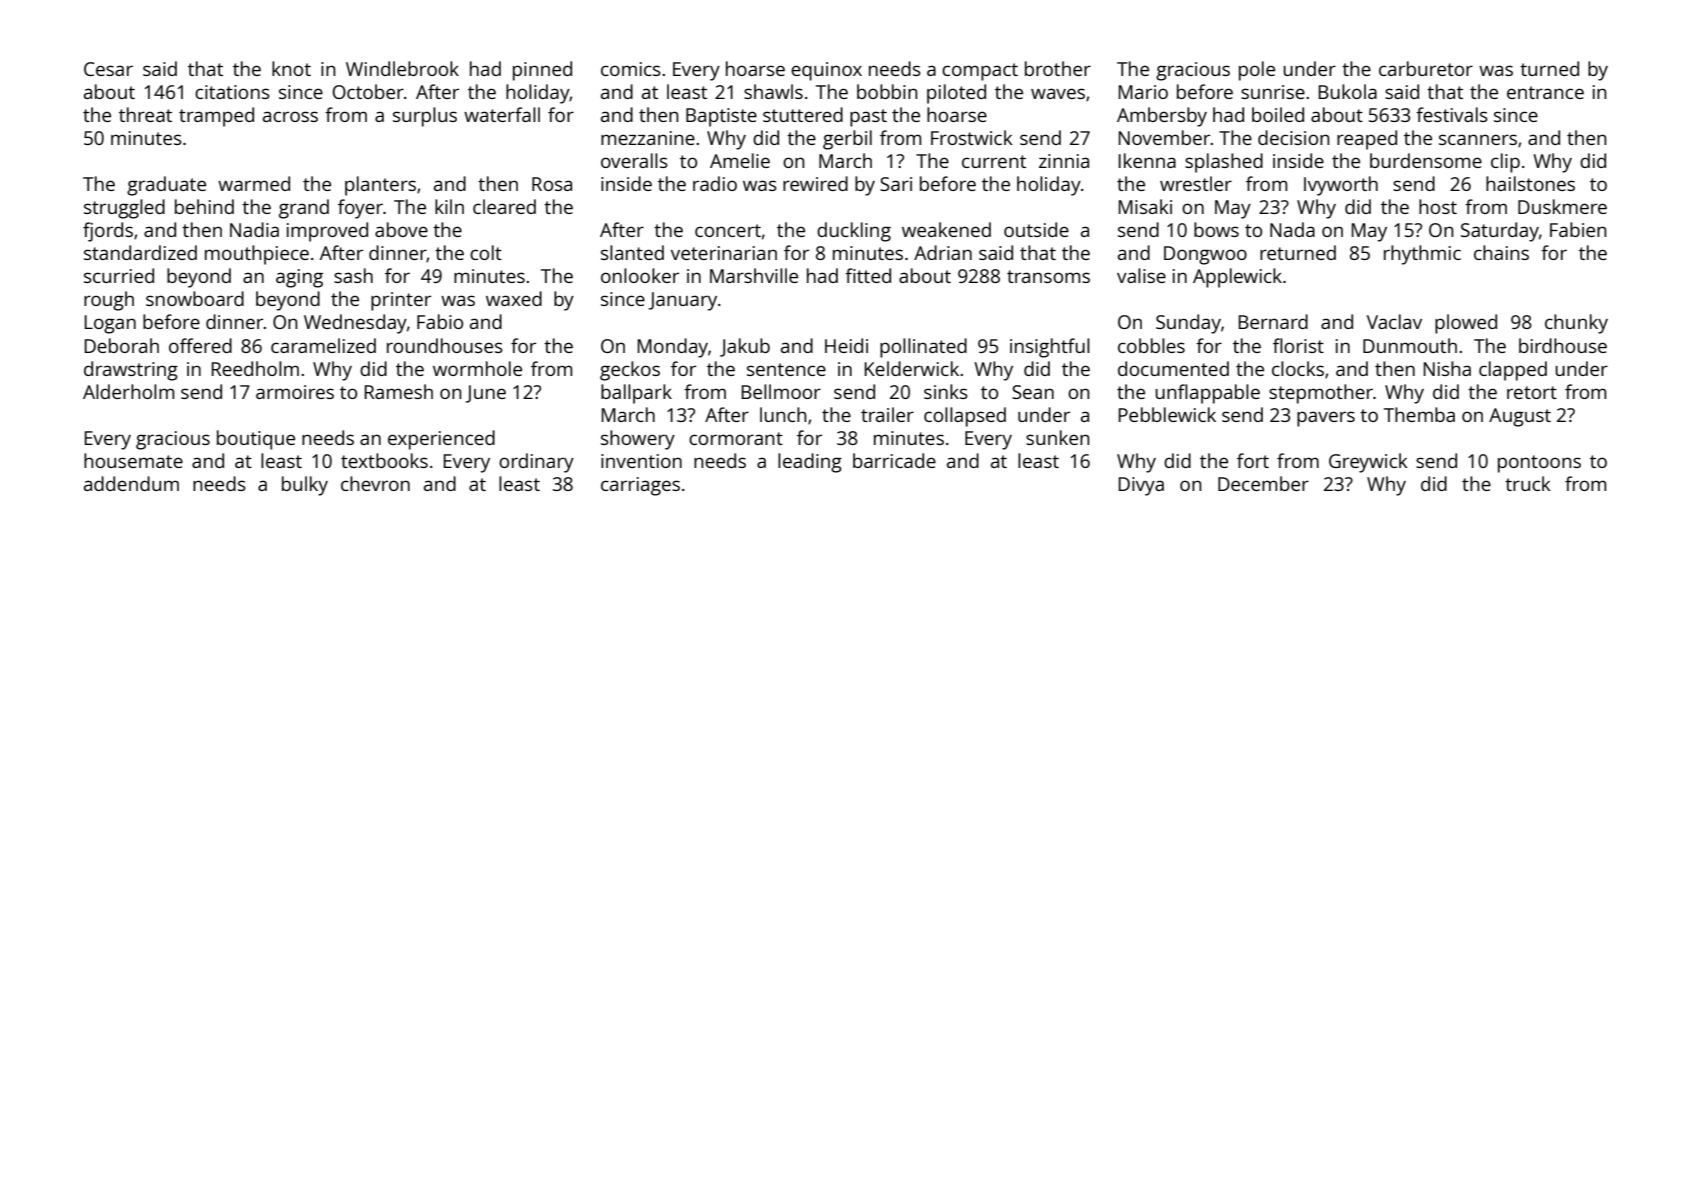  I want to click on citations, so click(232, 92).
